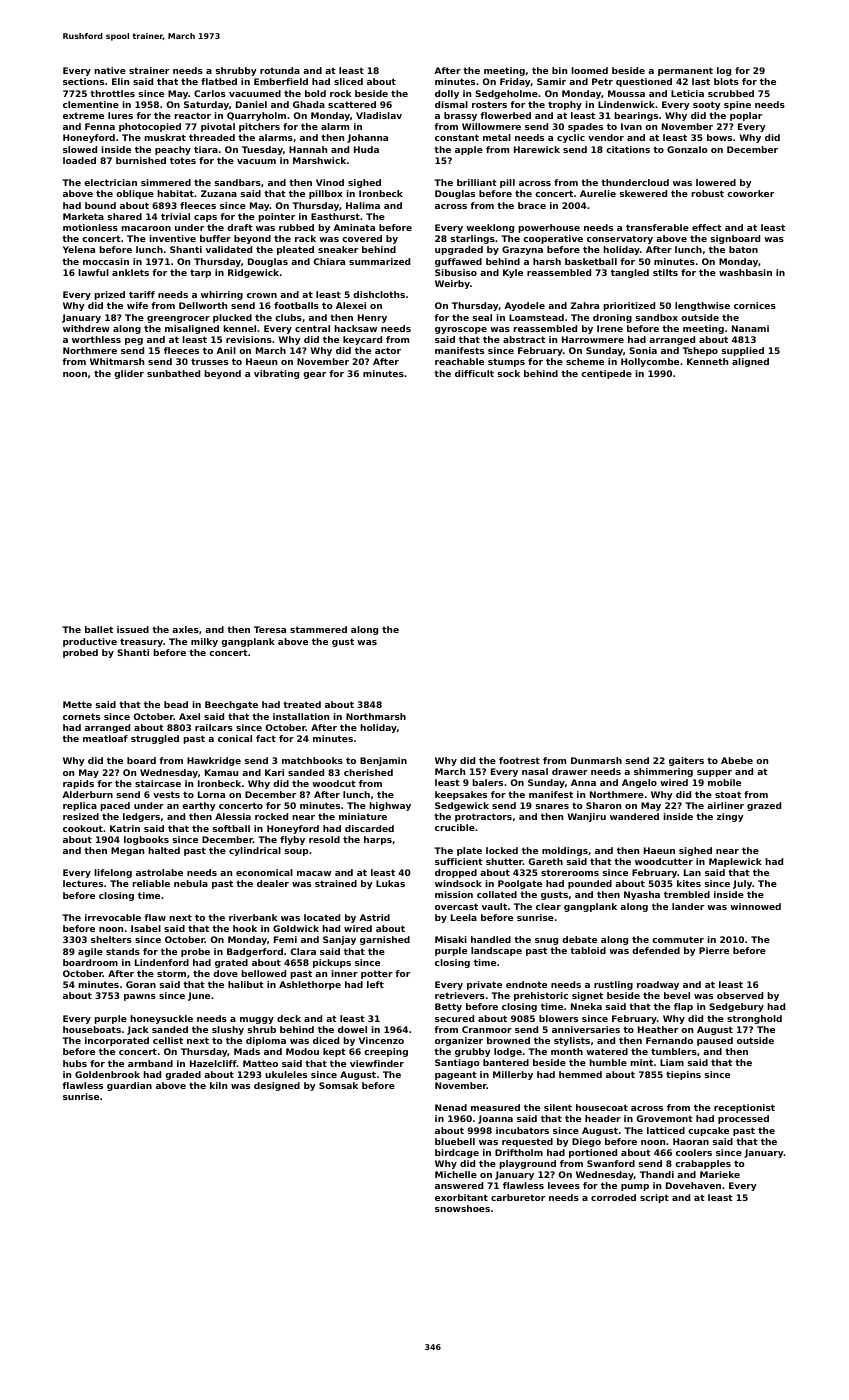 This image has height=1400, width=849. I want to click on winnowed, so click(755, 906).
